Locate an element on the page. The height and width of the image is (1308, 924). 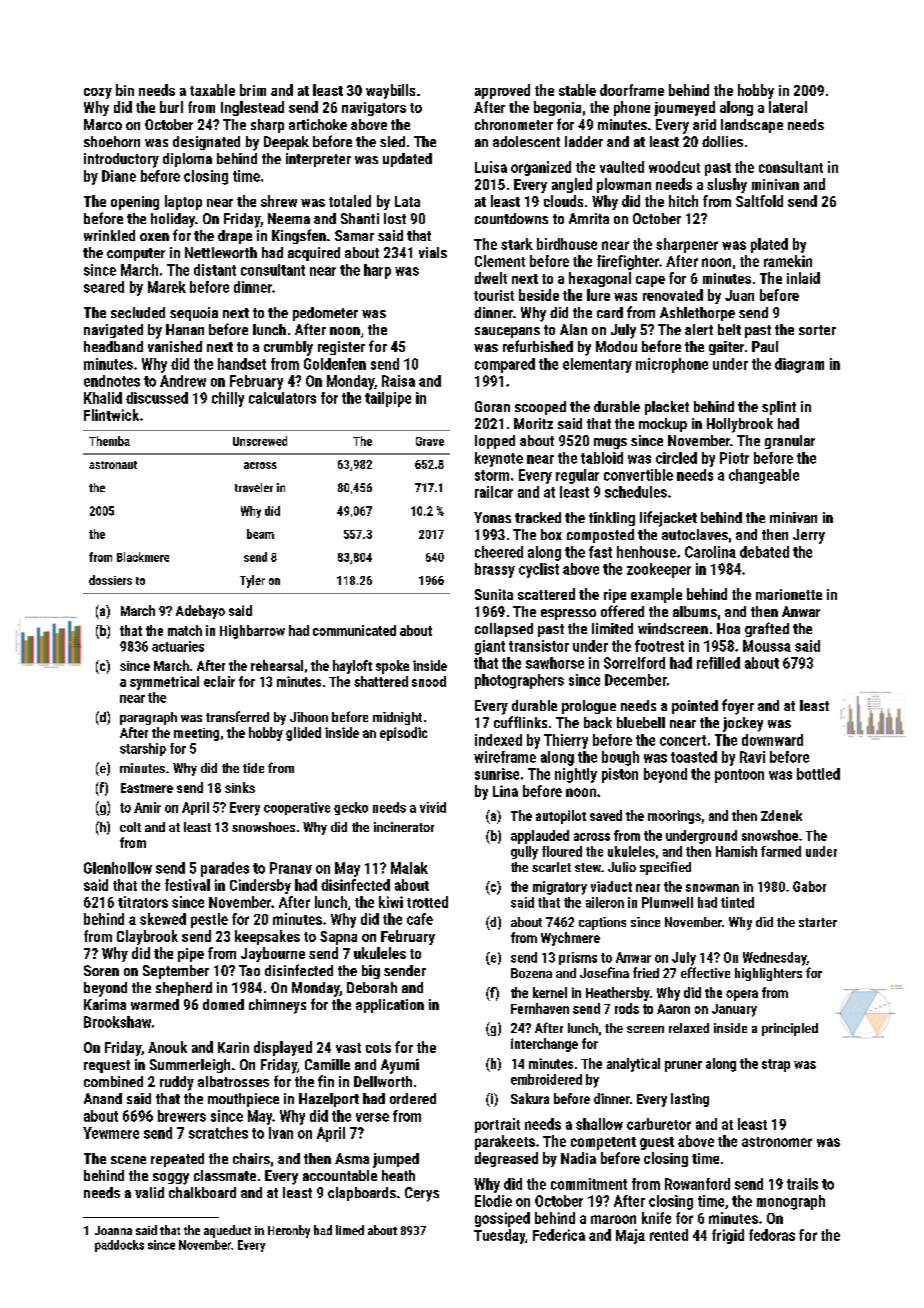
ordered is located at coordinates (413, 1098).
